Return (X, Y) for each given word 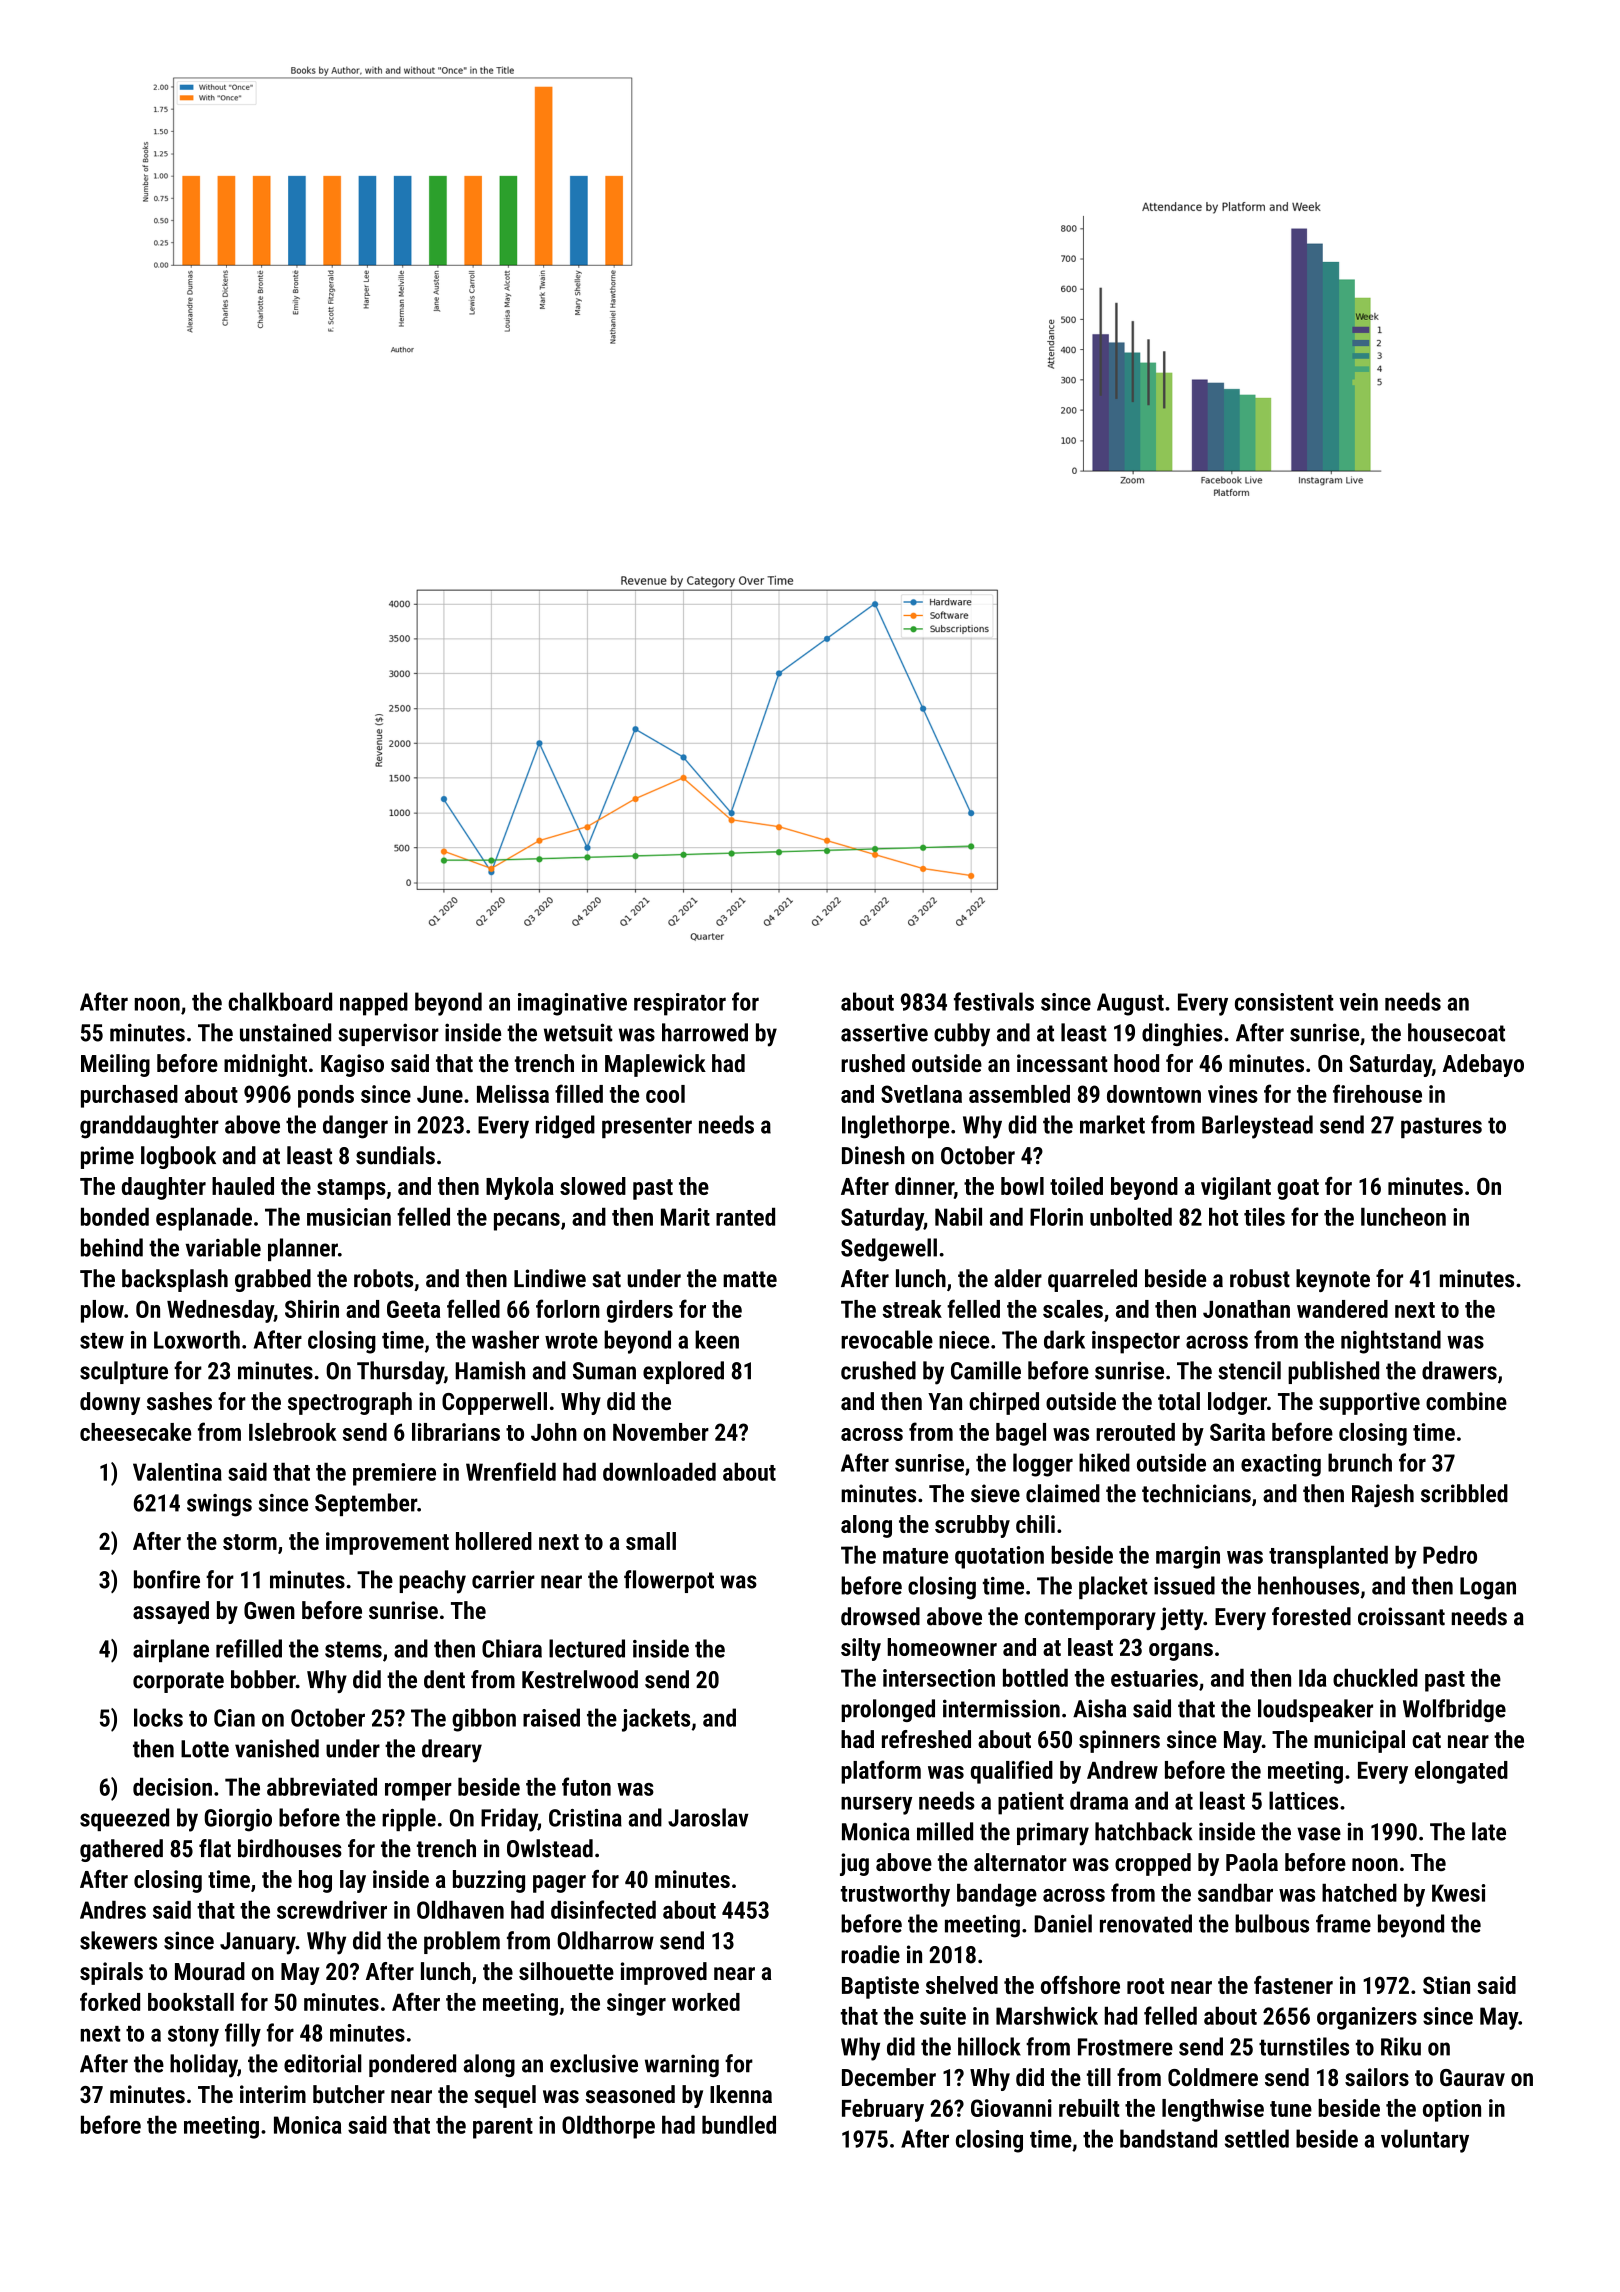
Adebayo (1483, 1065)
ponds (326, 1096)
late (1489, 1831)
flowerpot (669, 1581)
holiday (204, 2066)
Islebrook (293, 1432)
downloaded (659, 1472)
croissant (1401, 1616)
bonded (115, 1217)
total (1179, 1401)
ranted (745, 1217)
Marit (685, 1217)
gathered (121, 1850)
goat (1298, 1189)
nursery (876, 1805)
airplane (171, 1650)
